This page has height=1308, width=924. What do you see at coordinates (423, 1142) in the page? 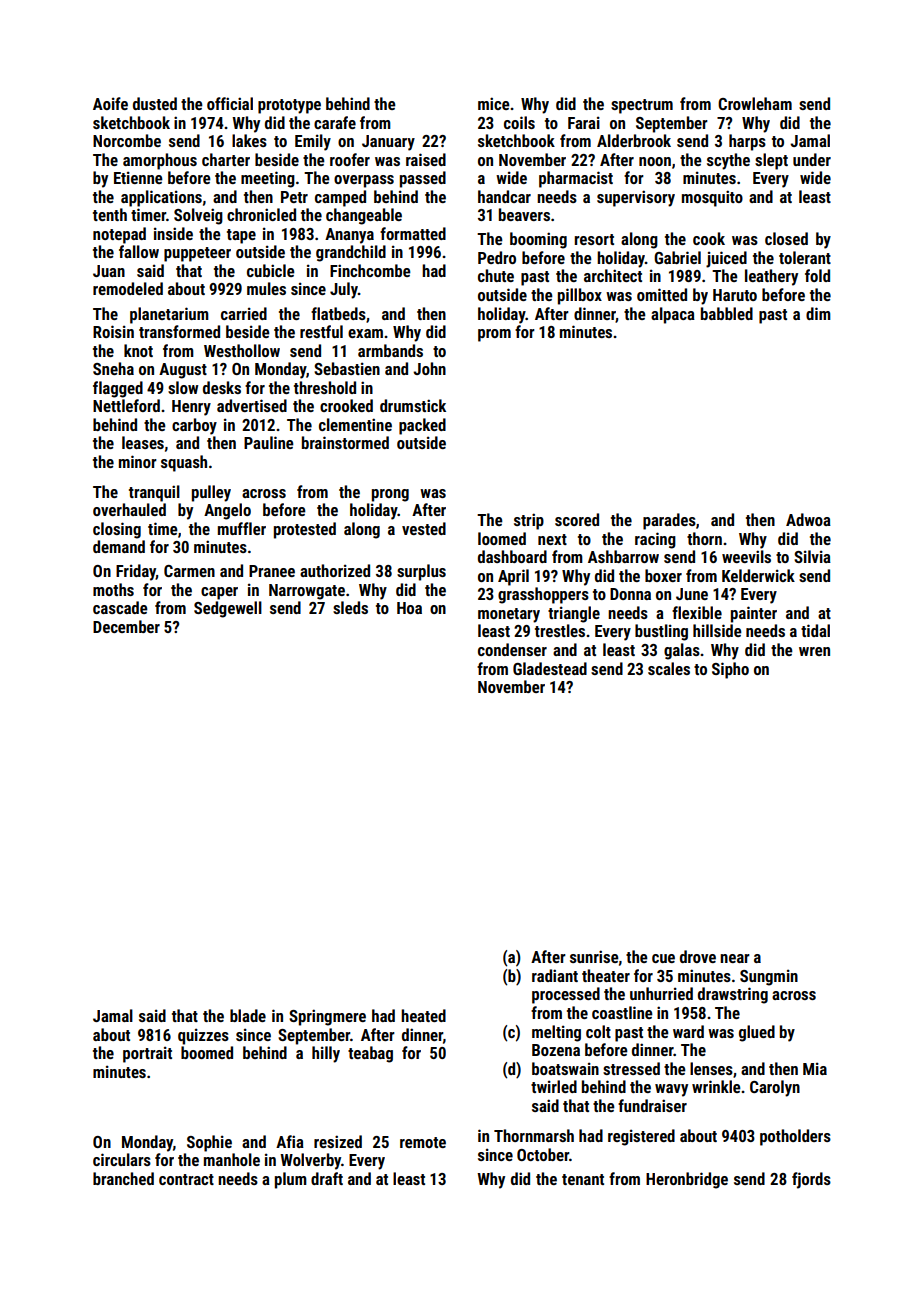
I see `remote` at bounding box center [423, 1142].
